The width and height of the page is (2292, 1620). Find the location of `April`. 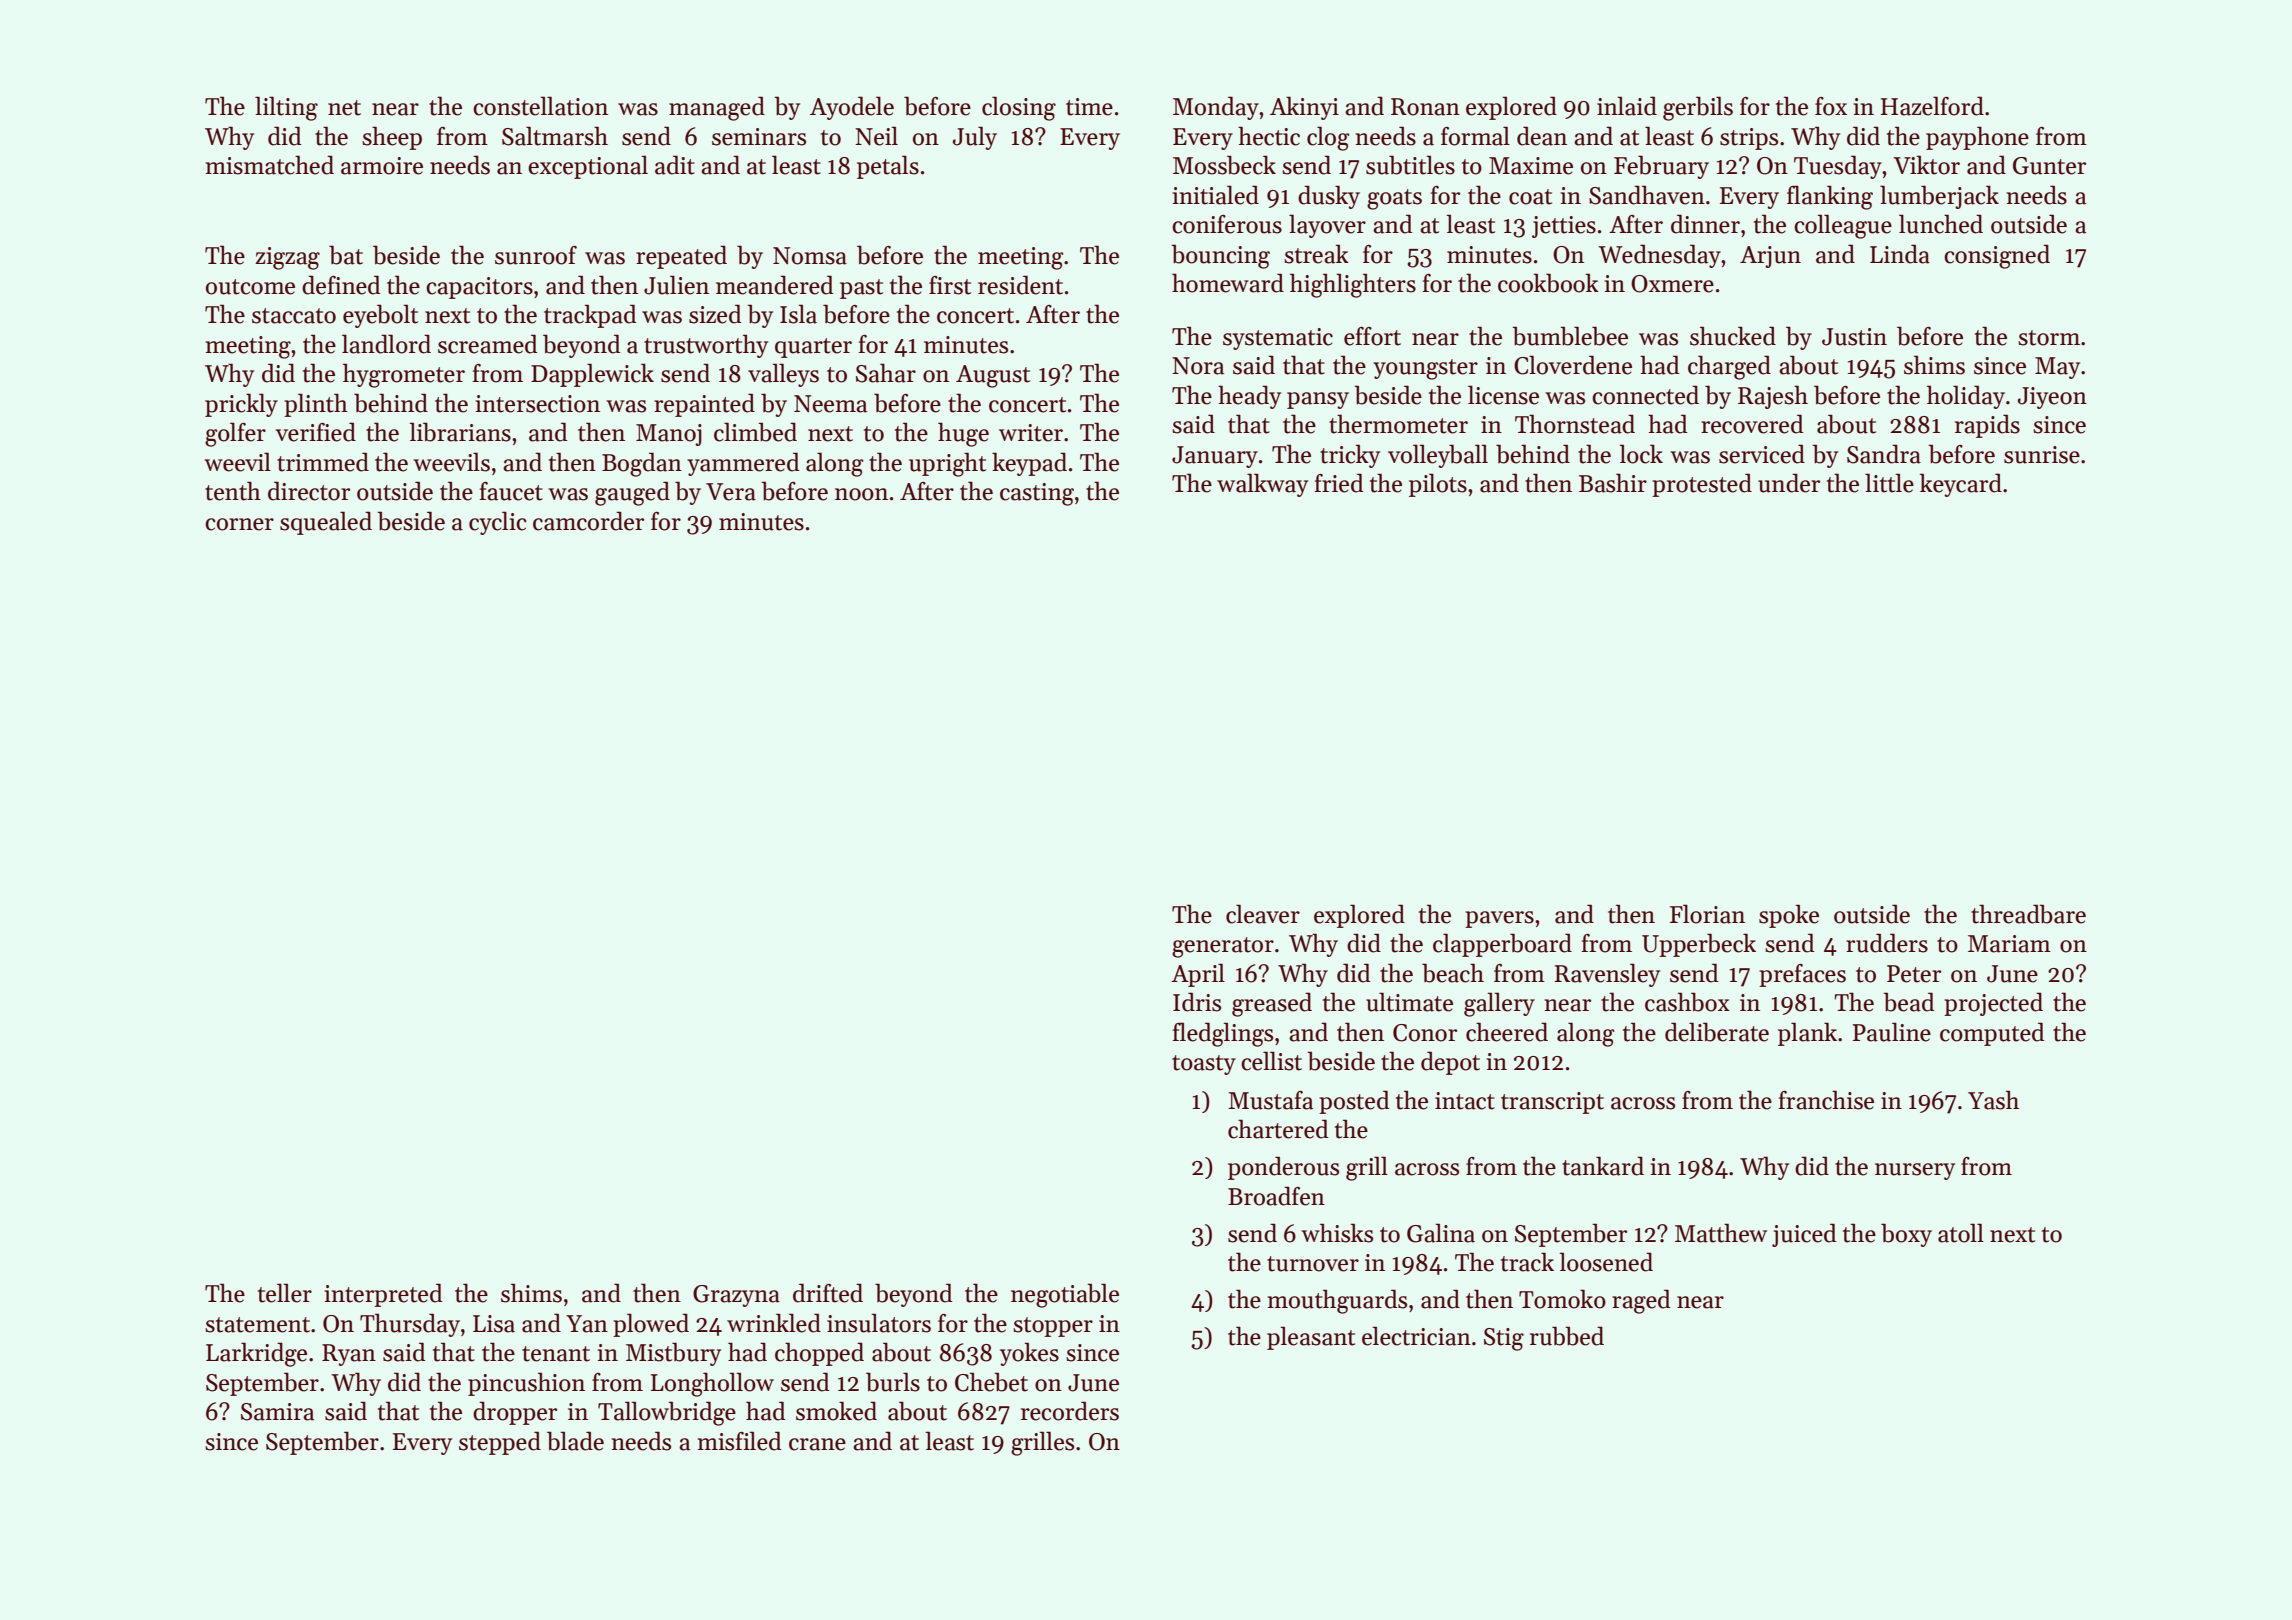

April is located at coordinates (1198, 975).
